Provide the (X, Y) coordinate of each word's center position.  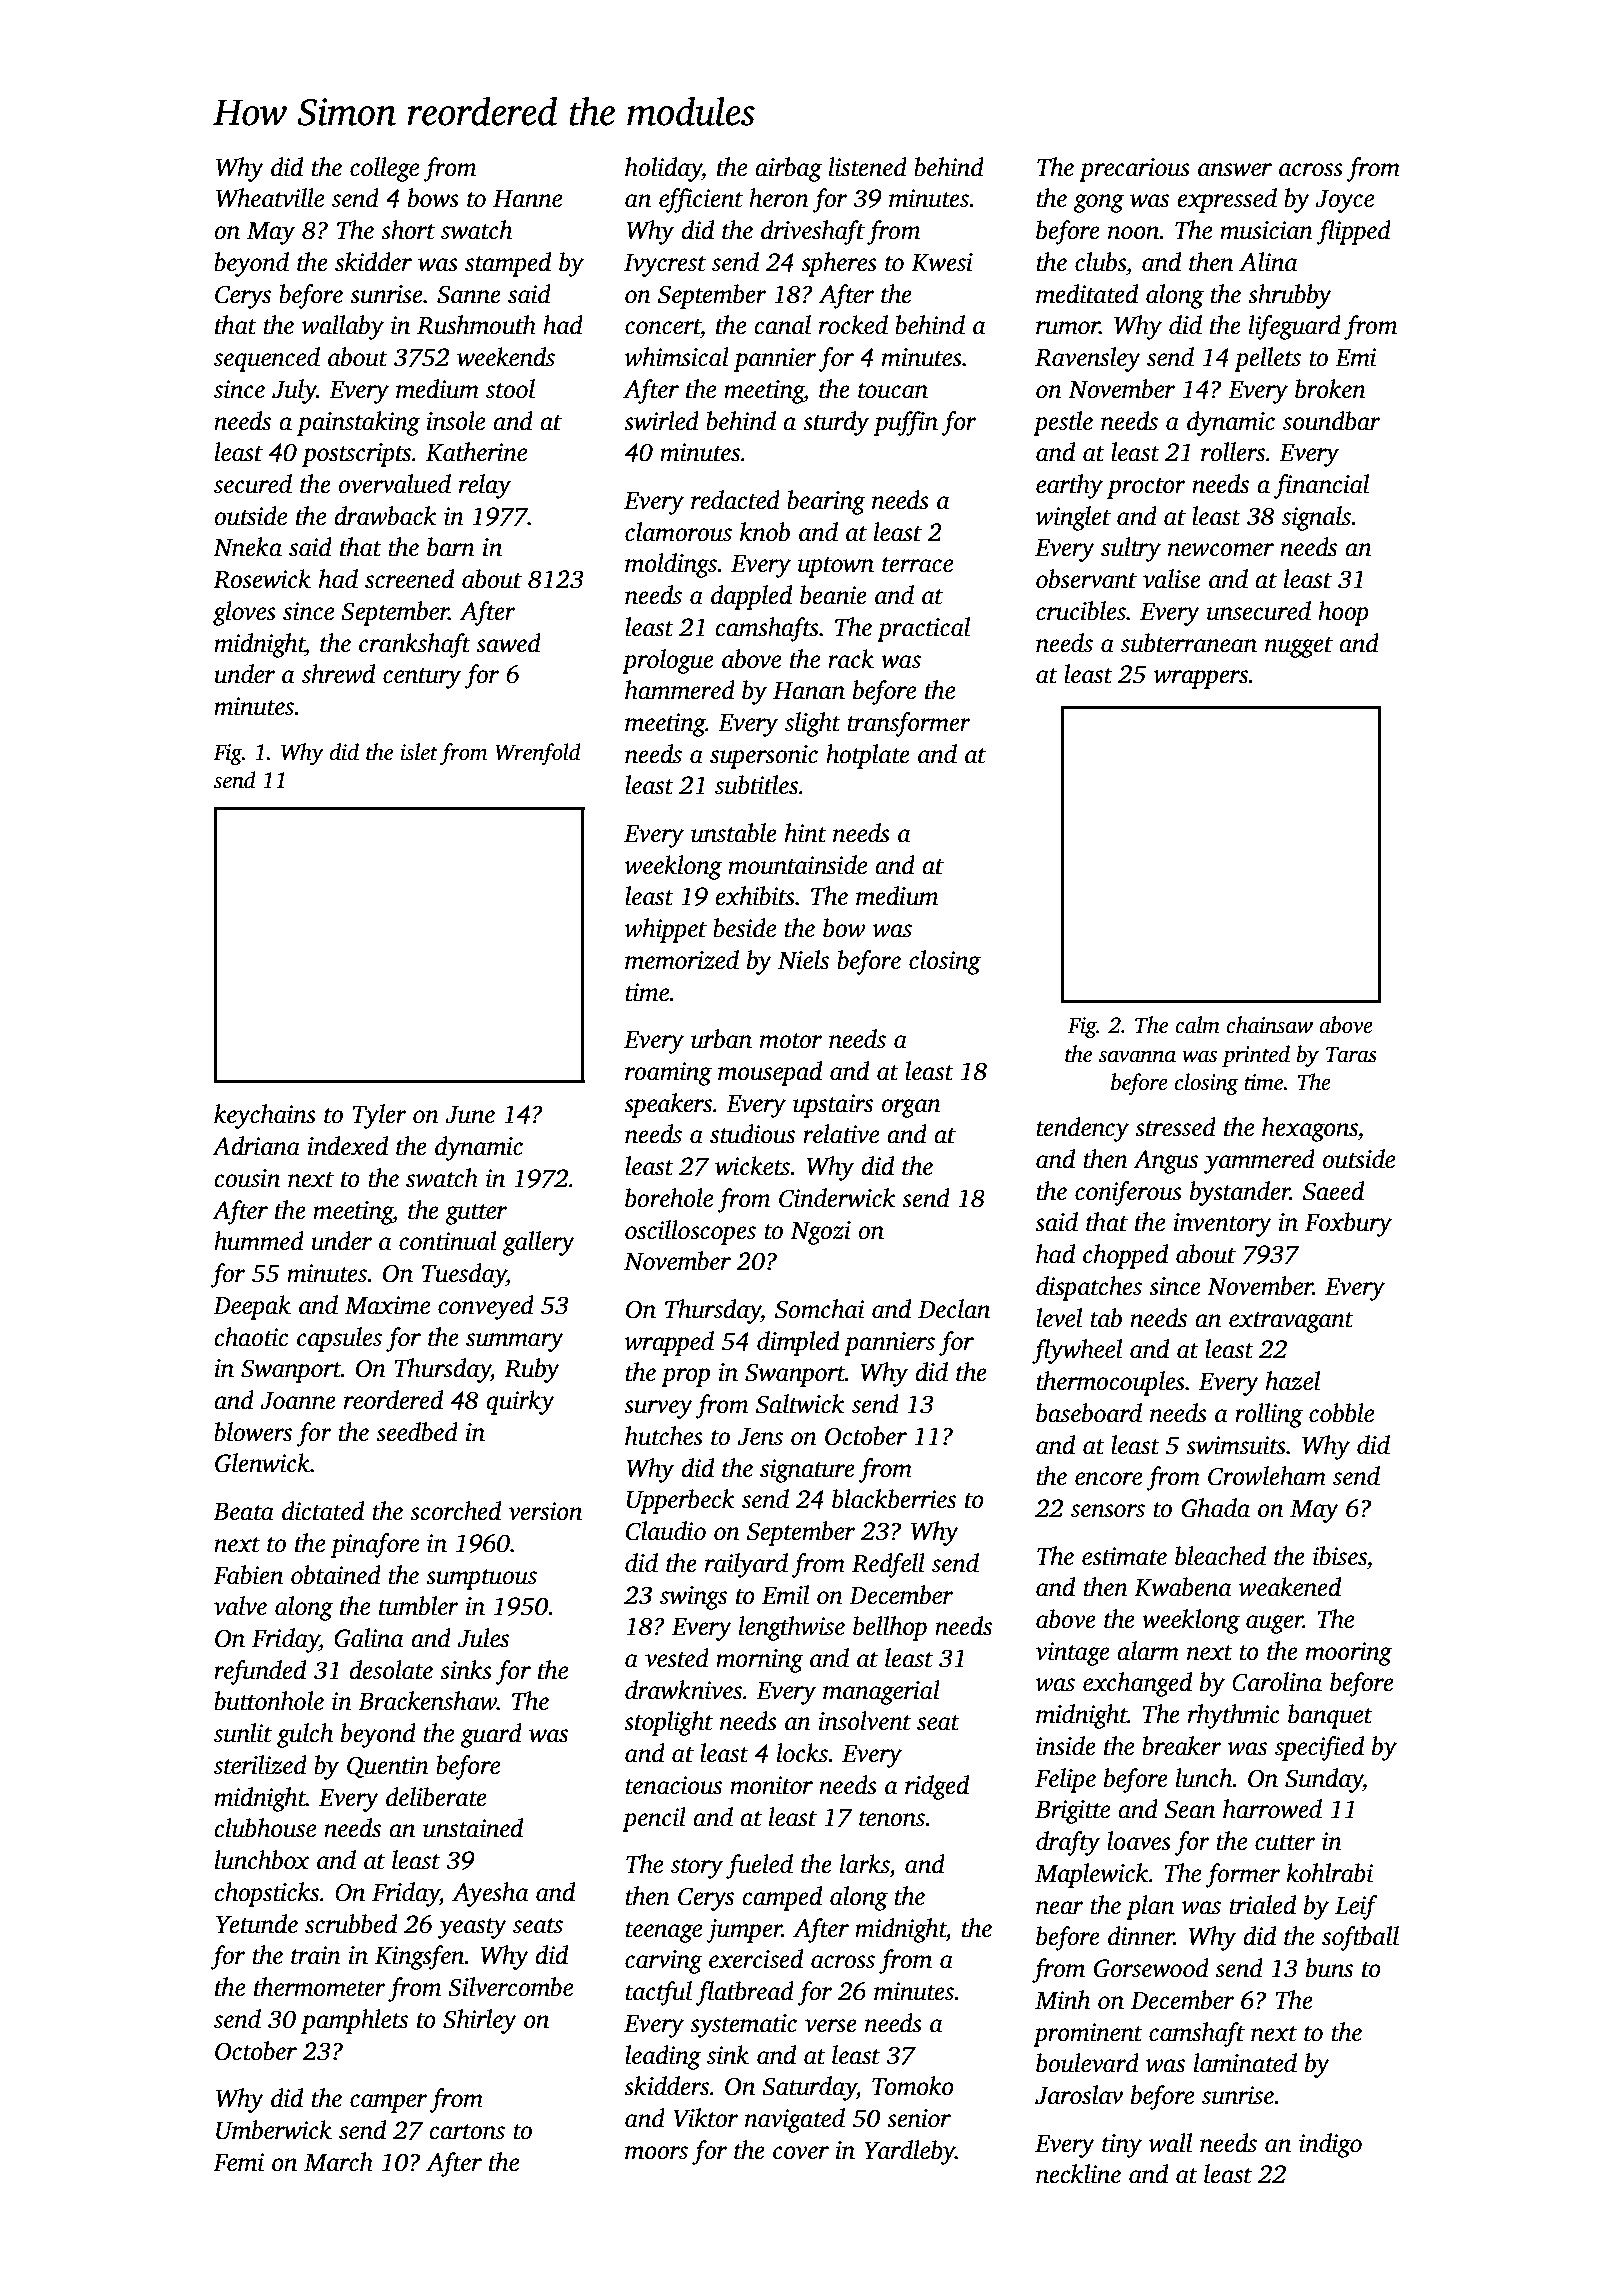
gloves (244, 613)
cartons (467, 2132)
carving (664, 1962)
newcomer (1221, 550)
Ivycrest (665, 265)
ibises (1340, 1556)
